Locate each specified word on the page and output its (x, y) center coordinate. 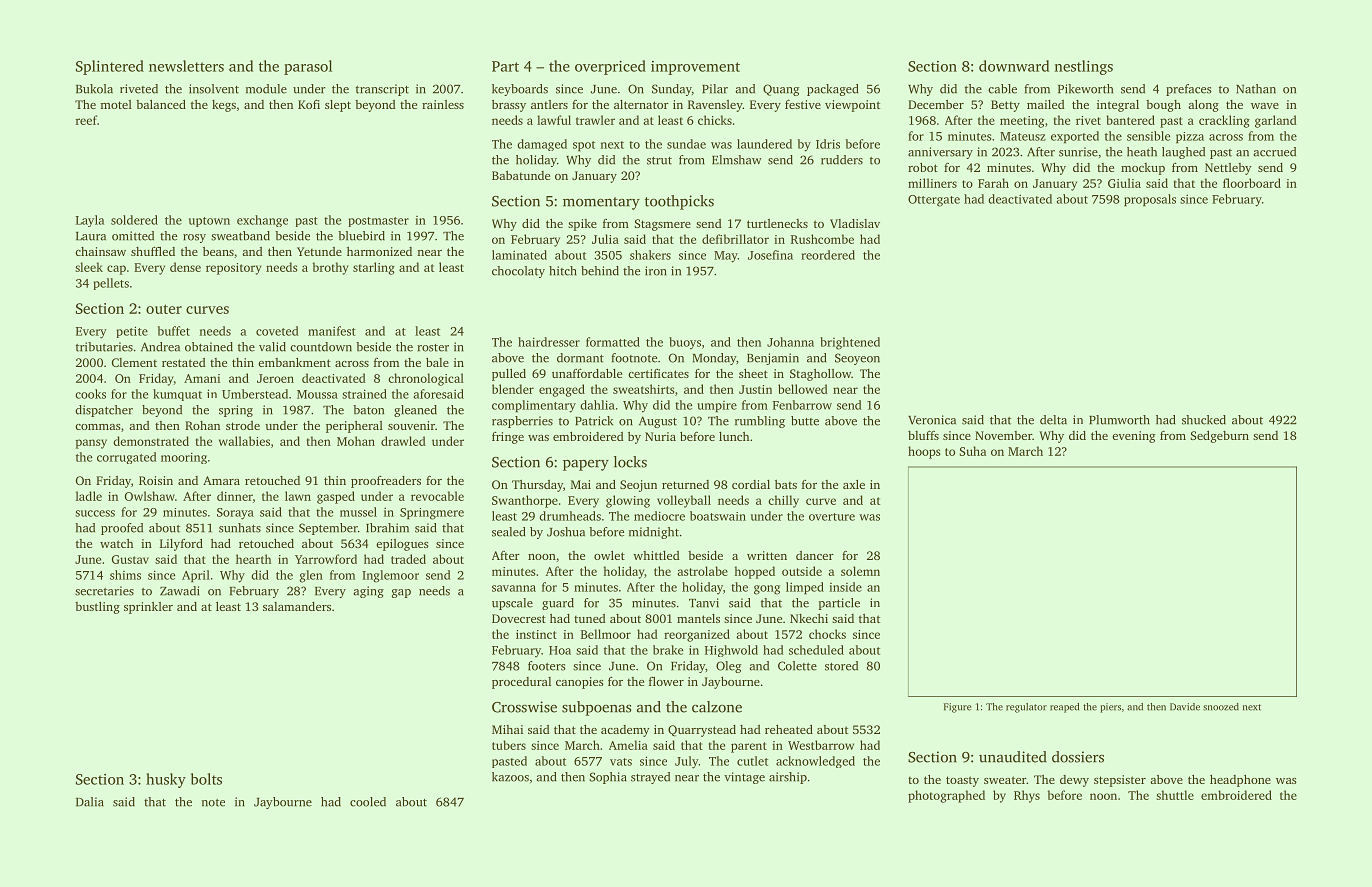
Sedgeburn (1219, 437)
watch (116, 543)
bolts (206, 779)
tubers (509, 745)
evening (1133, 437)
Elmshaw (737, 160)
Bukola (94, 89)
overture (832, 517)
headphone (1240, 781)
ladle (89, 496)
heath (1142, 152)
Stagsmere (662, 225)
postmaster (379, 222)
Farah (993, 183)
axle (854, 484)
